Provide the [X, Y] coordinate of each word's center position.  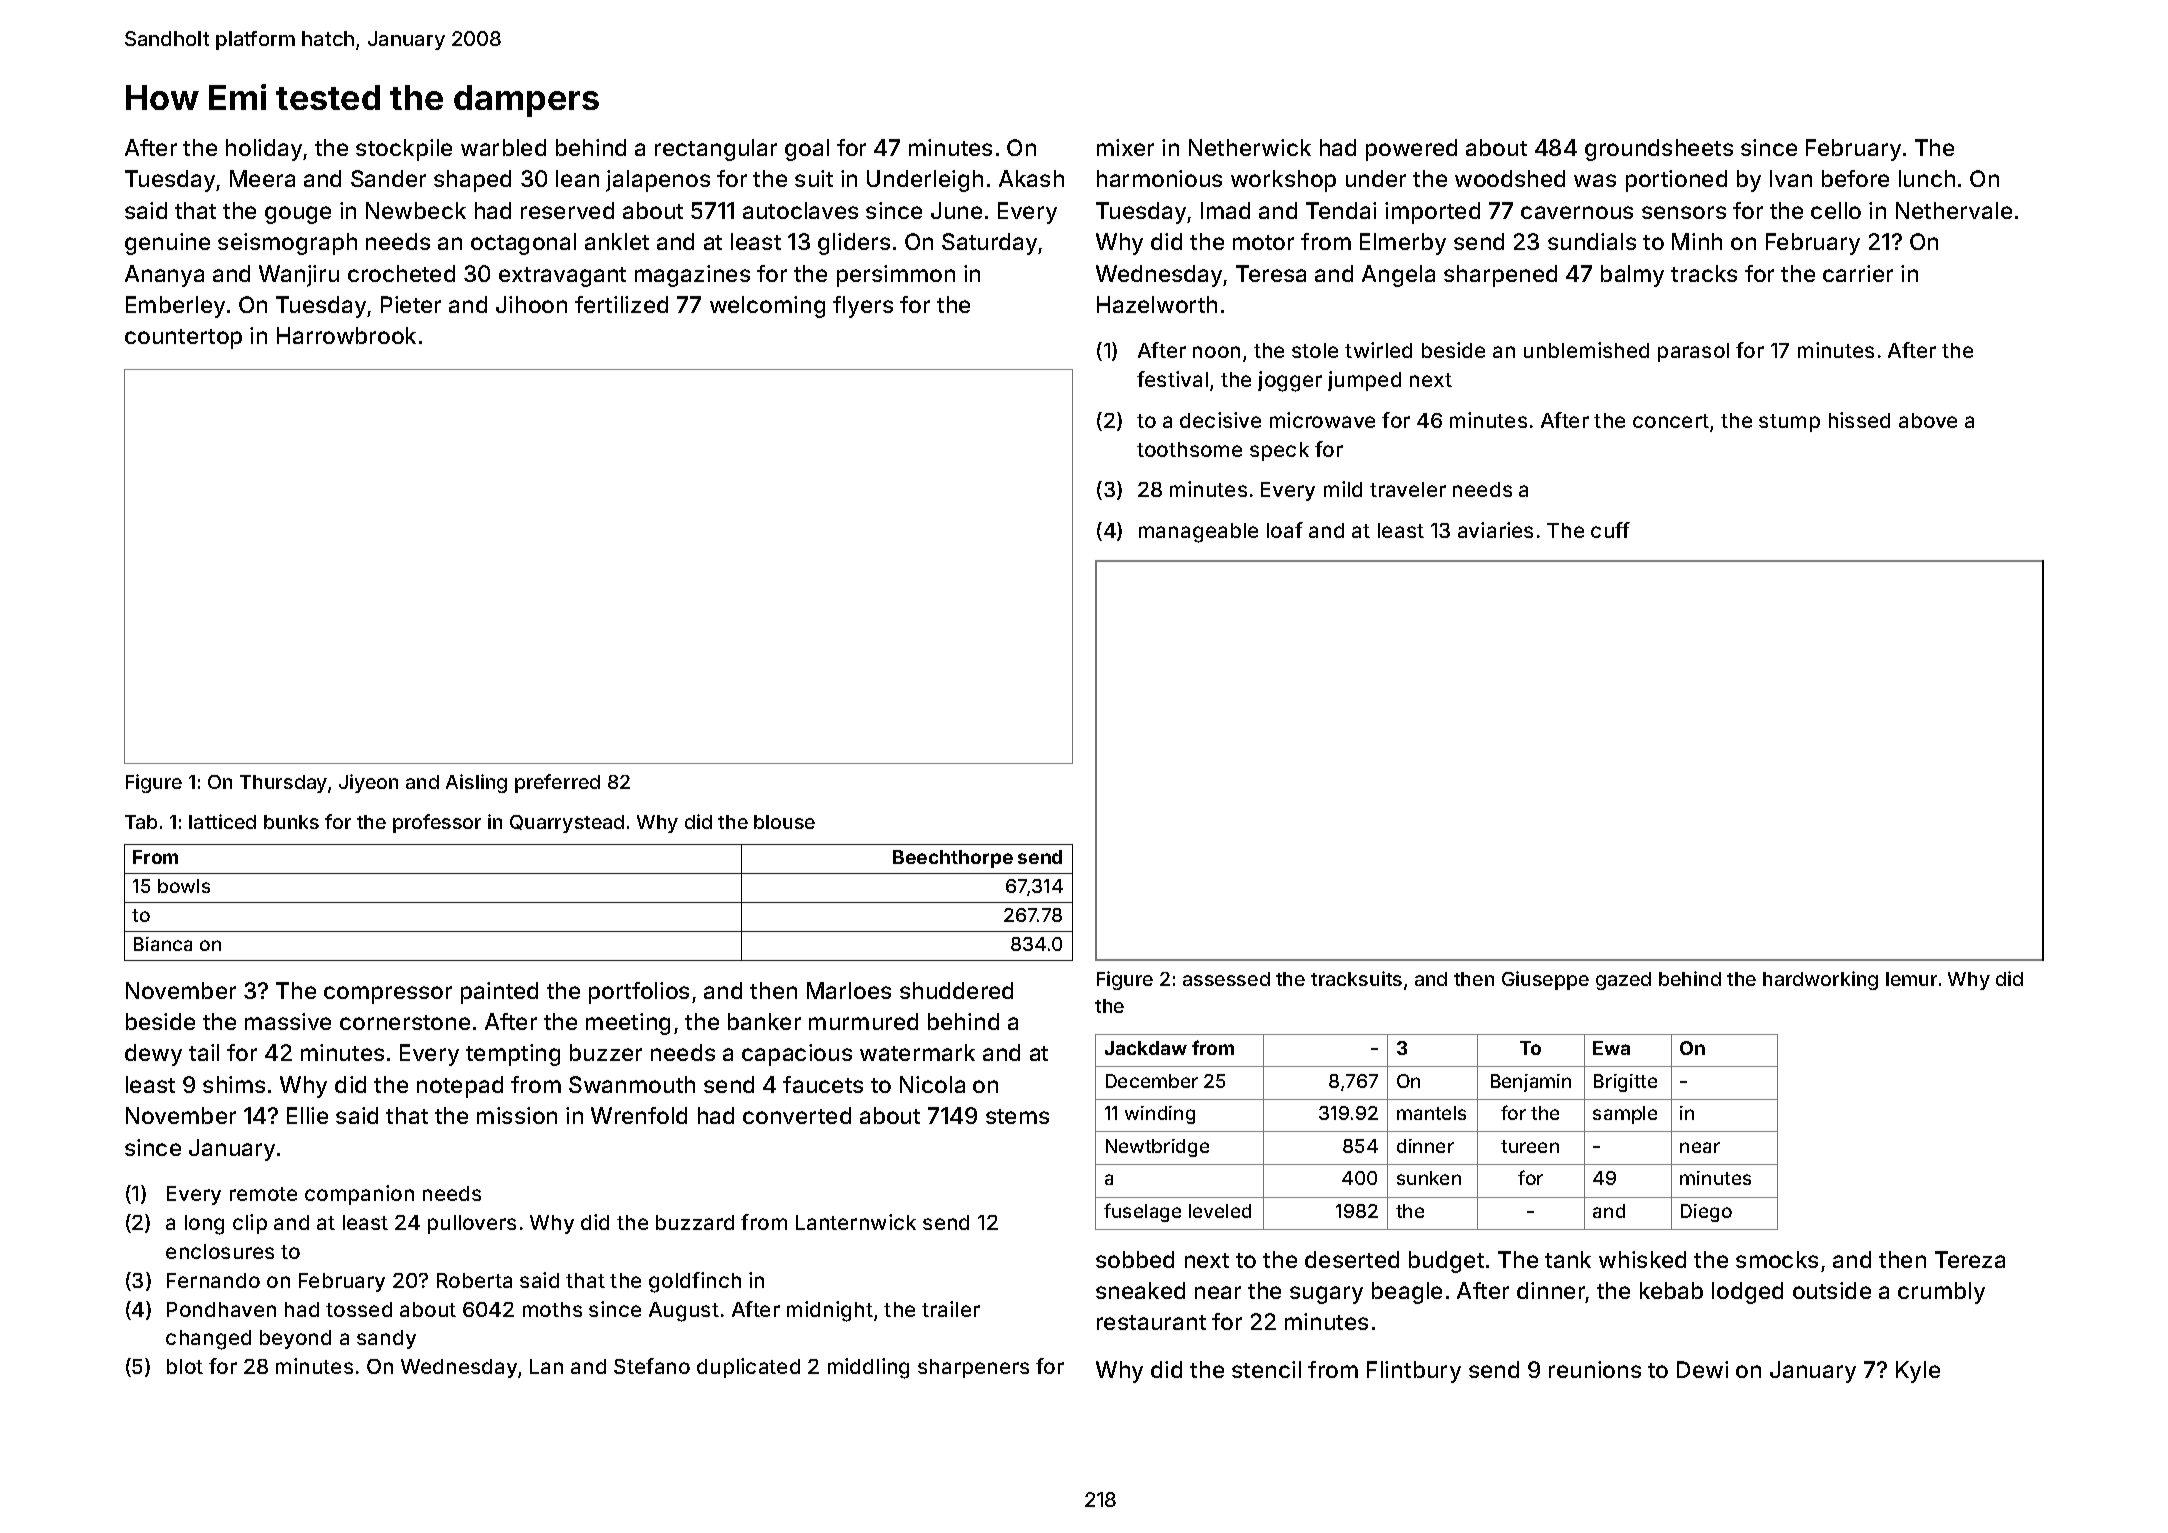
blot [185, 1366]
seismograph [287, 244]
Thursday [283, 784]
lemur [1911, 979]
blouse [784, 822]
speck [1279, 451]
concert [1671, 421]
